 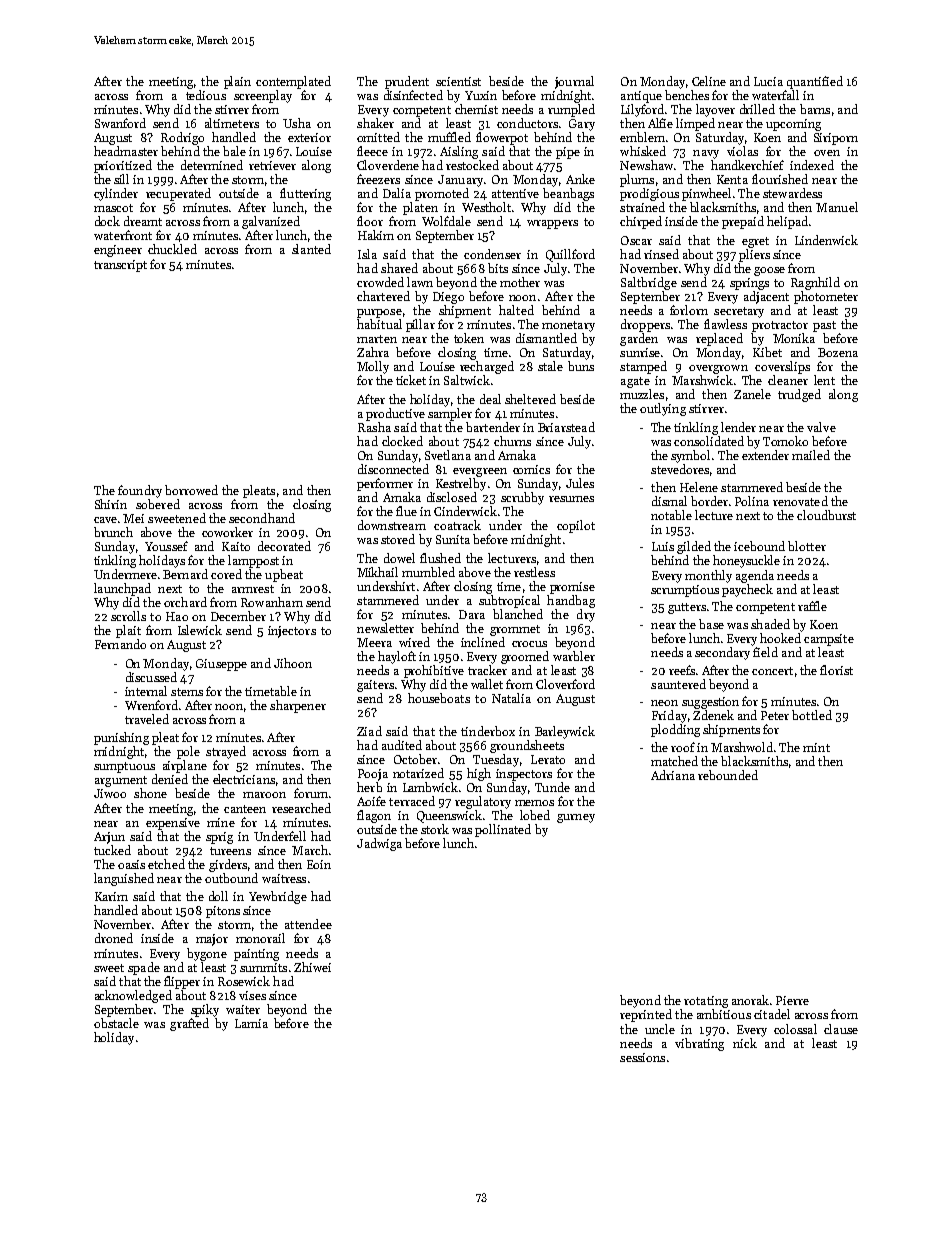 What do you see at coordinates (472, 614) in the screenshot?
I see `Dara` at bounding box center [472, 614].
